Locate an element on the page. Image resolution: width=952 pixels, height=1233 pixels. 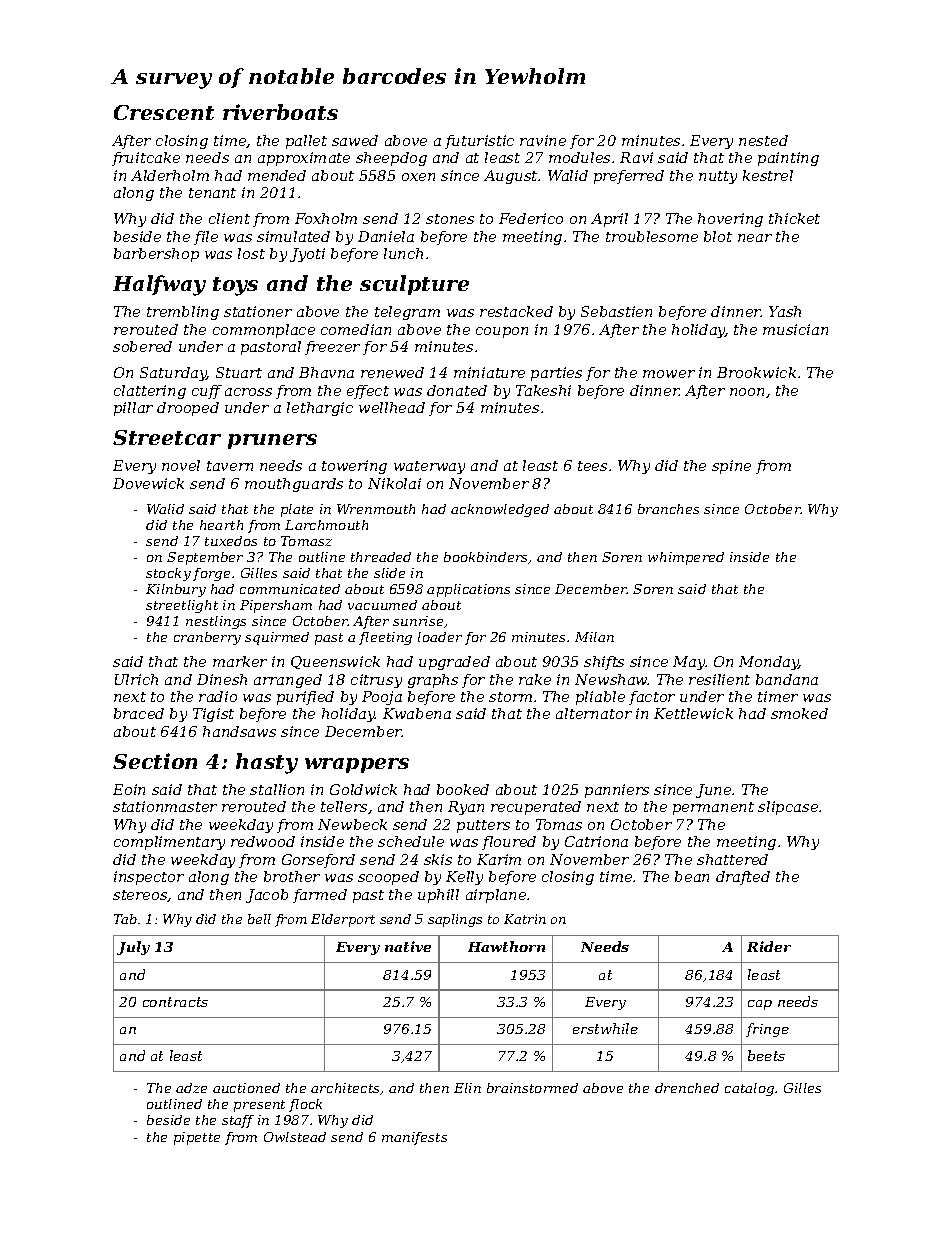
futuristic is located at coordinates (479, 142).
